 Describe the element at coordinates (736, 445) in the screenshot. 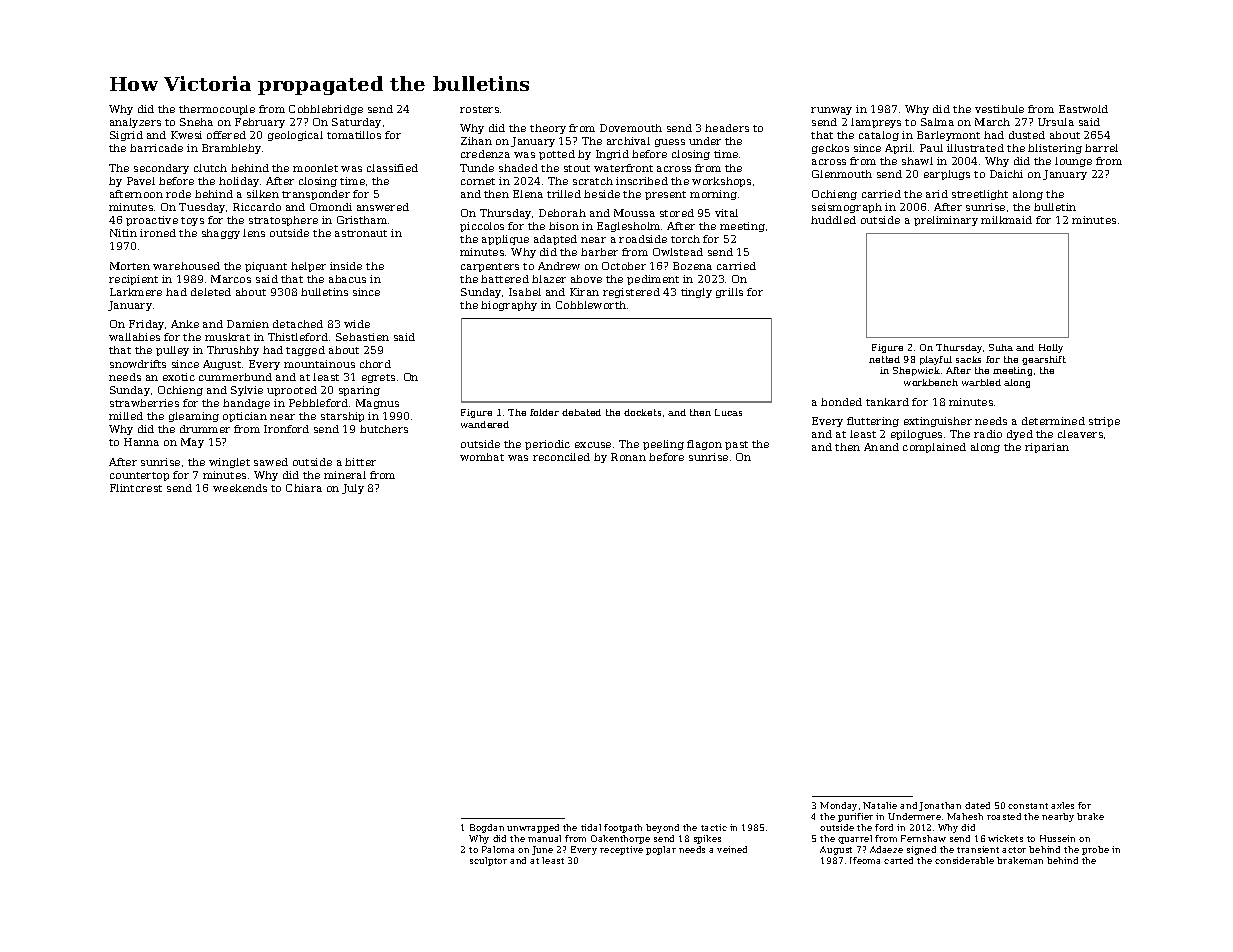

I see `past` at that location.
